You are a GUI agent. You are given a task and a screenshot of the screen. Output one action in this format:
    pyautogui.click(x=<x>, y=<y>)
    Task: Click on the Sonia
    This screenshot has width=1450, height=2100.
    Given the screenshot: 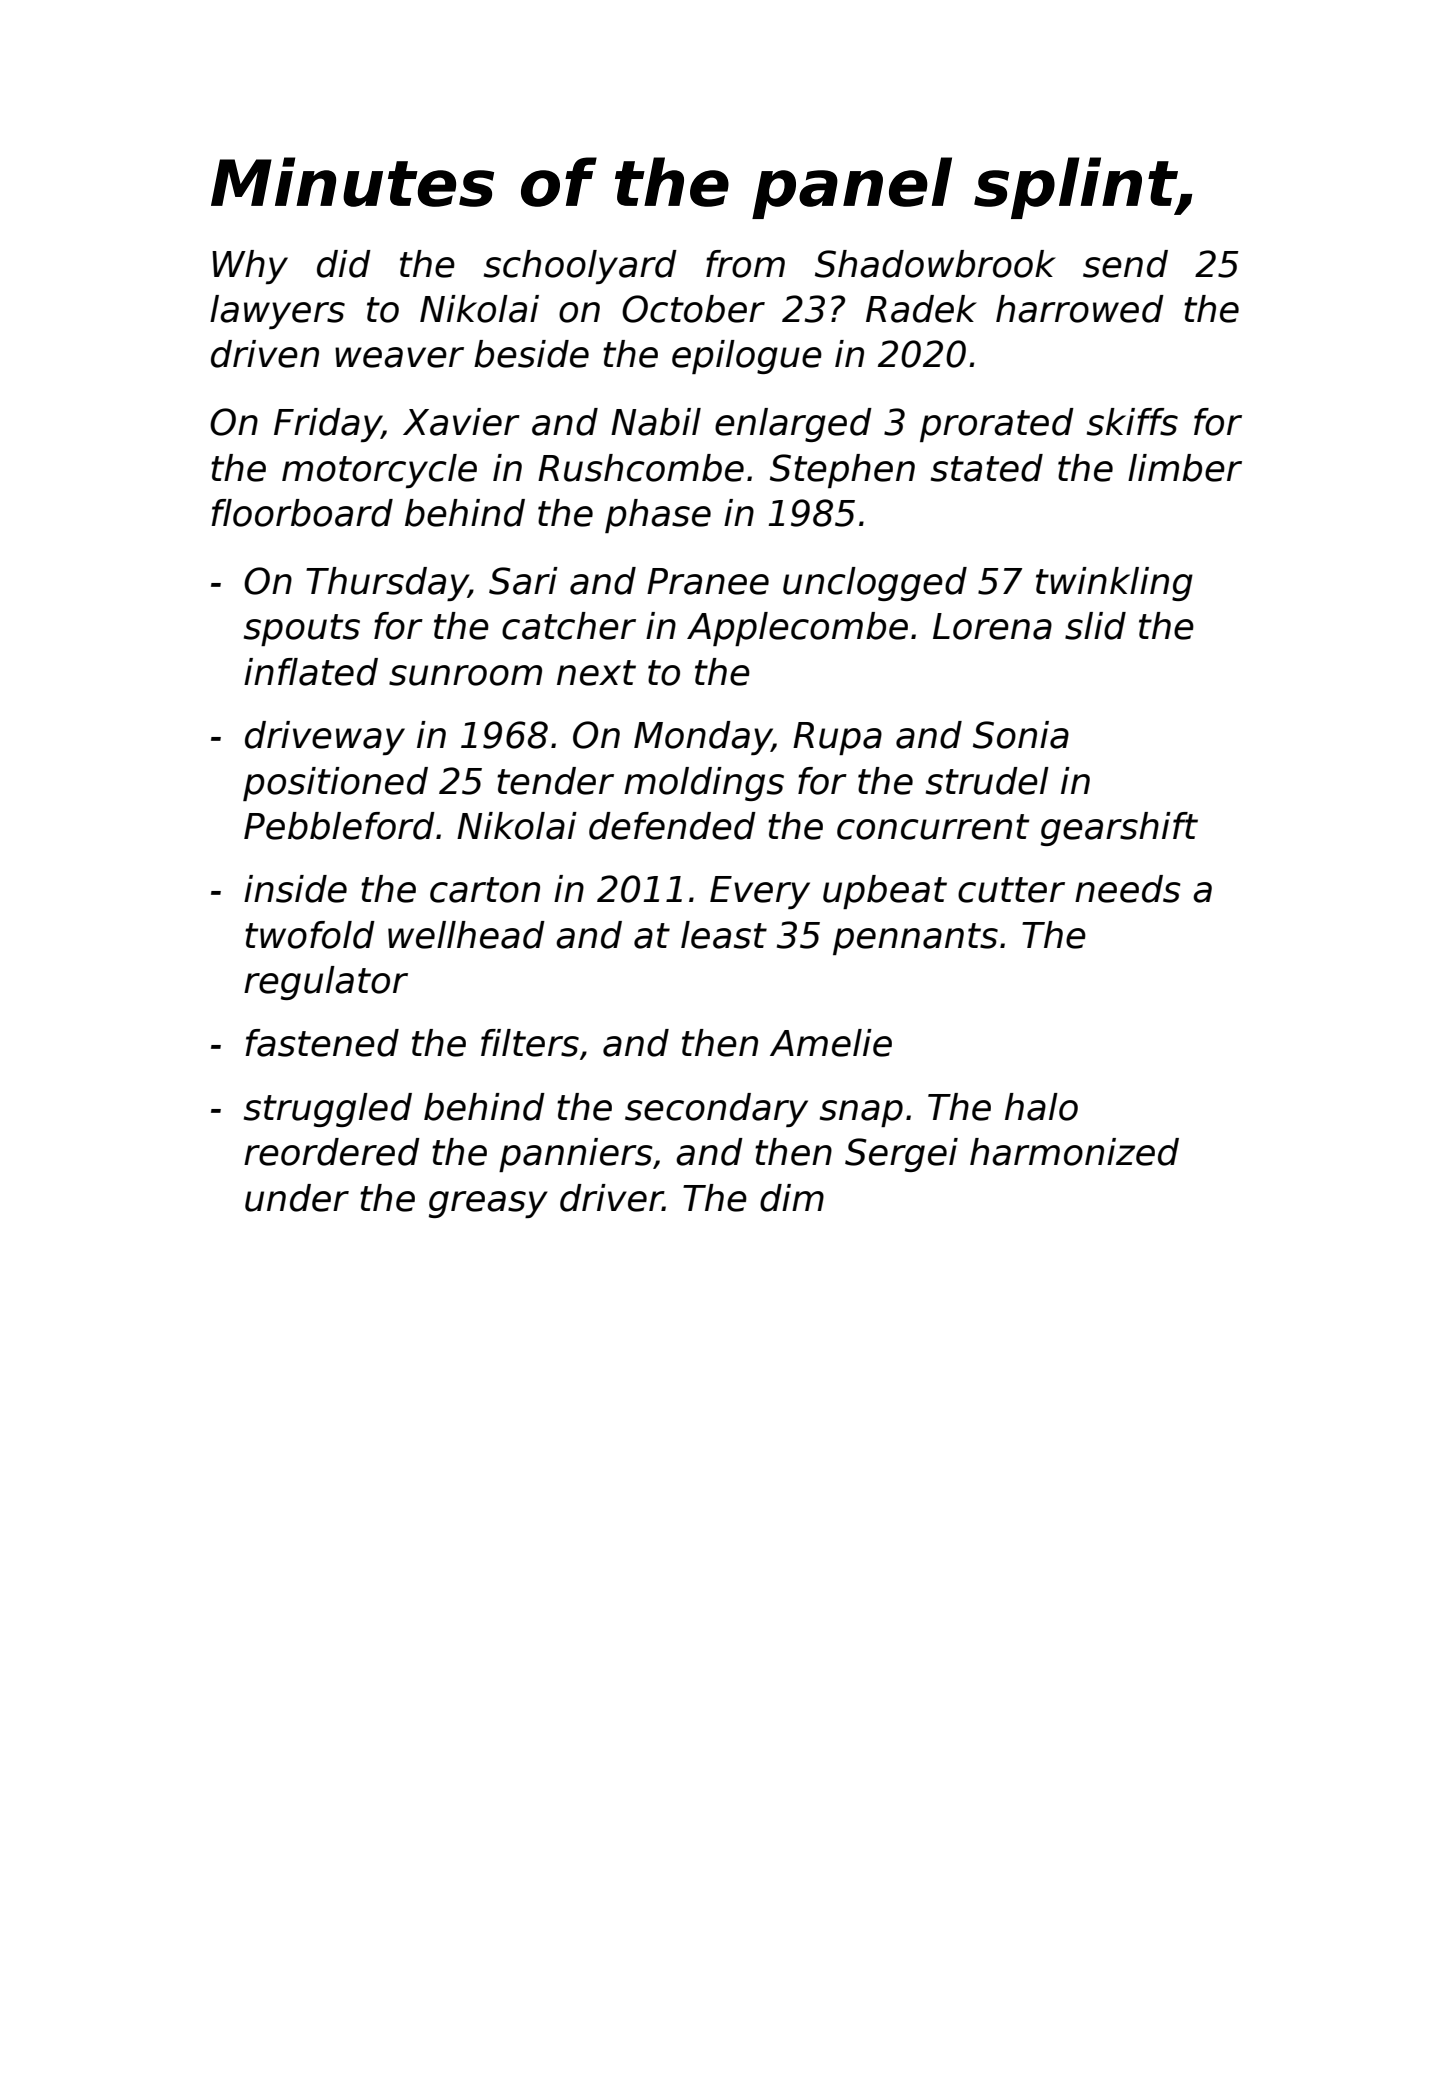 What is the action you would take?
    pyautogui.click(x=1021, y=735)
